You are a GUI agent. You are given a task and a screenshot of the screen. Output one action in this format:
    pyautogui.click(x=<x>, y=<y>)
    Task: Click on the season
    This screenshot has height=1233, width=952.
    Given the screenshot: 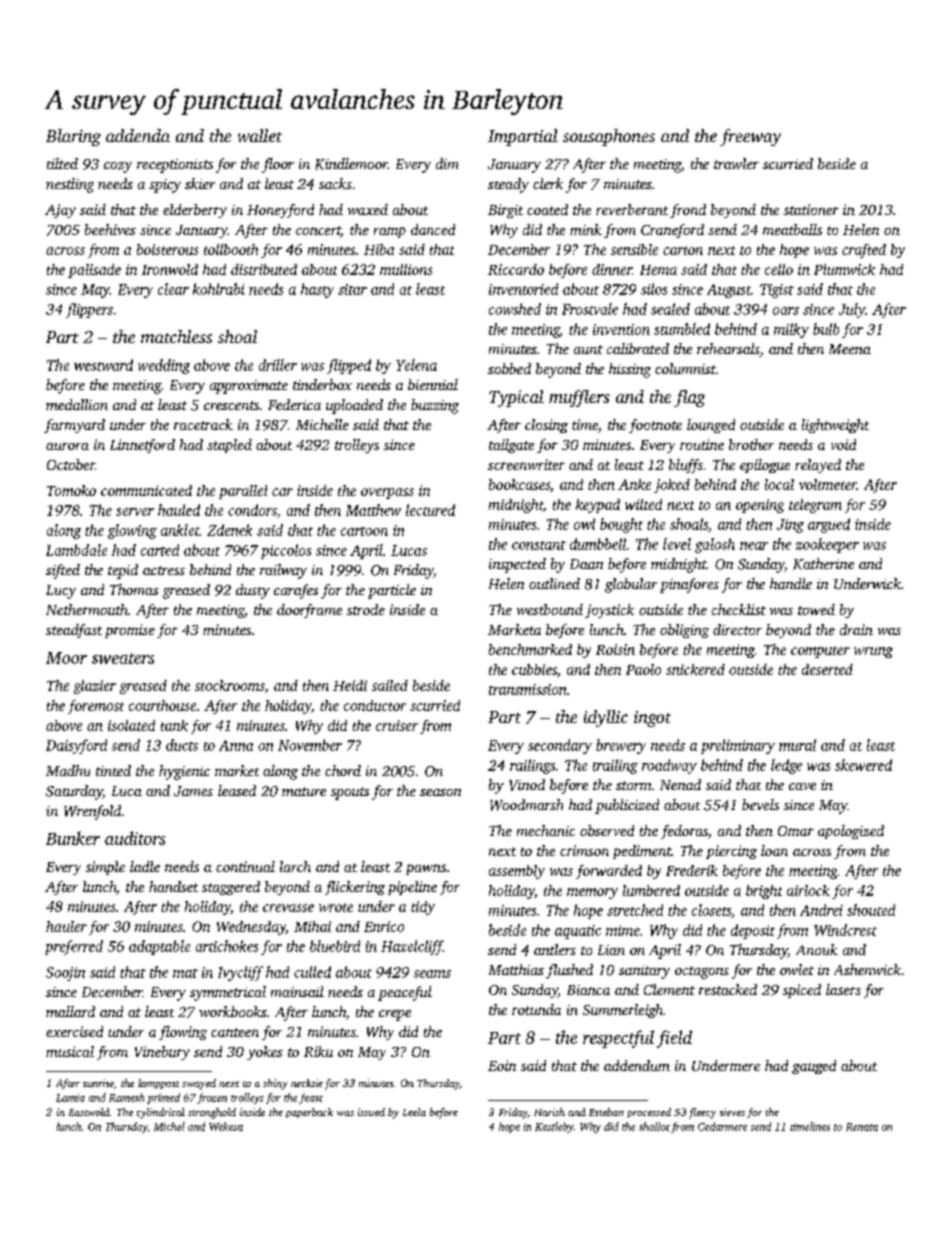 What is the action you would take?
    pyautogui.click(x=440, y=792)
